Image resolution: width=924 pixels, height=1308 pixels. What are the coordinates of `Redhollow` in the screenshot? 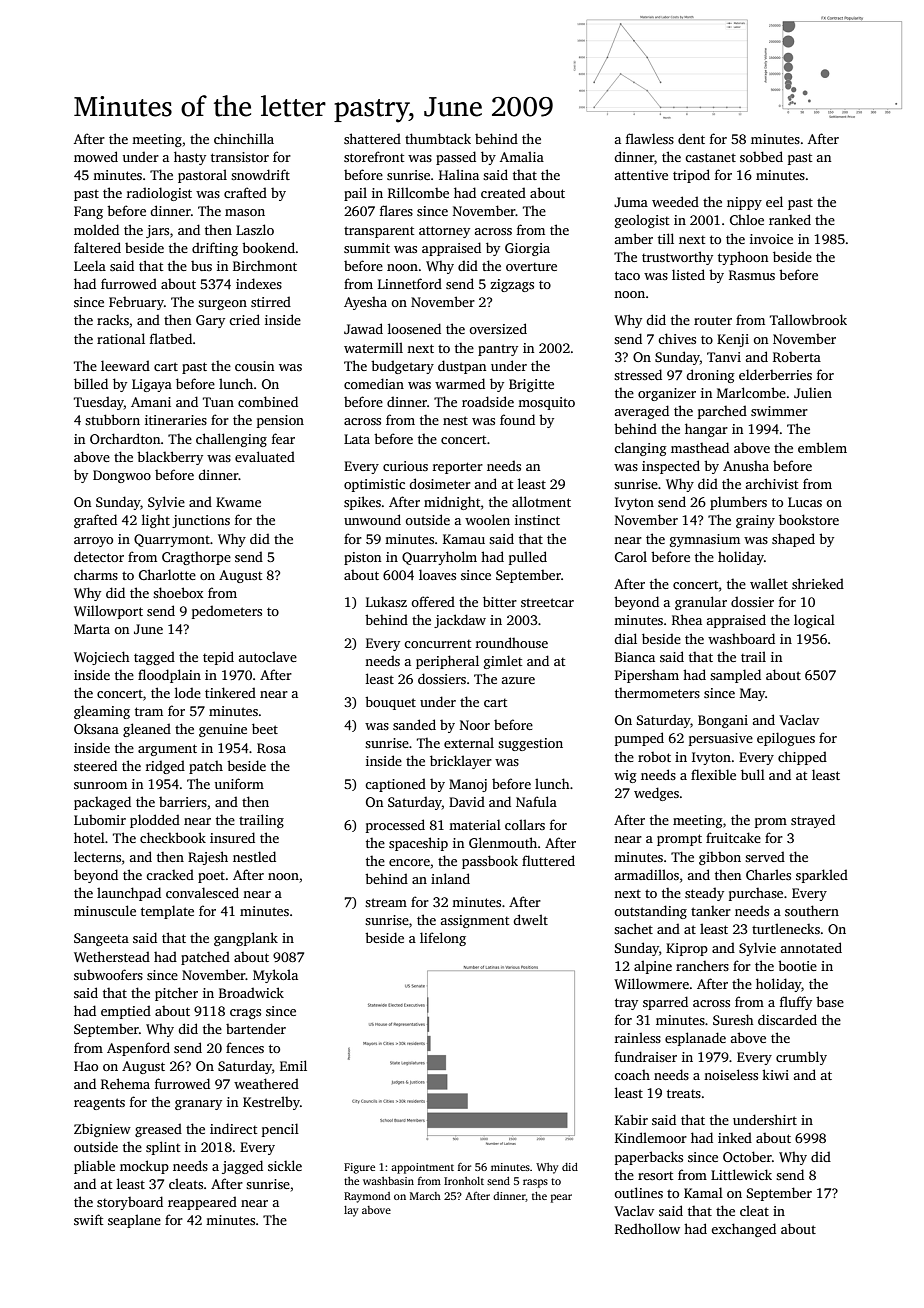 It's located at (647, 1228).
